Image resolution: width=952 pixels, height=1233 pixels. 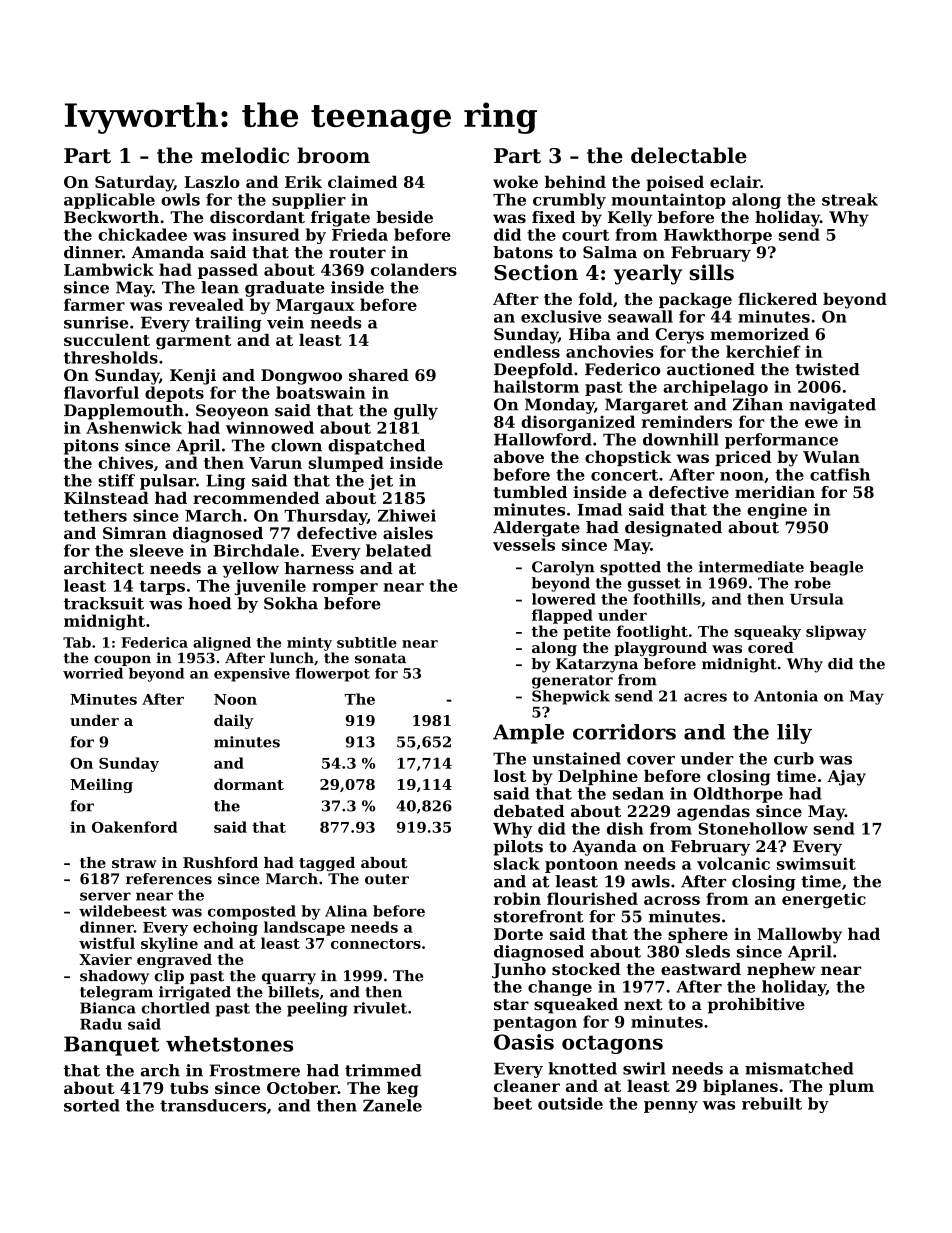 What do you see at coordinates (515, 181) in the document?
I see `woke` at bounding box center [515, 181].
